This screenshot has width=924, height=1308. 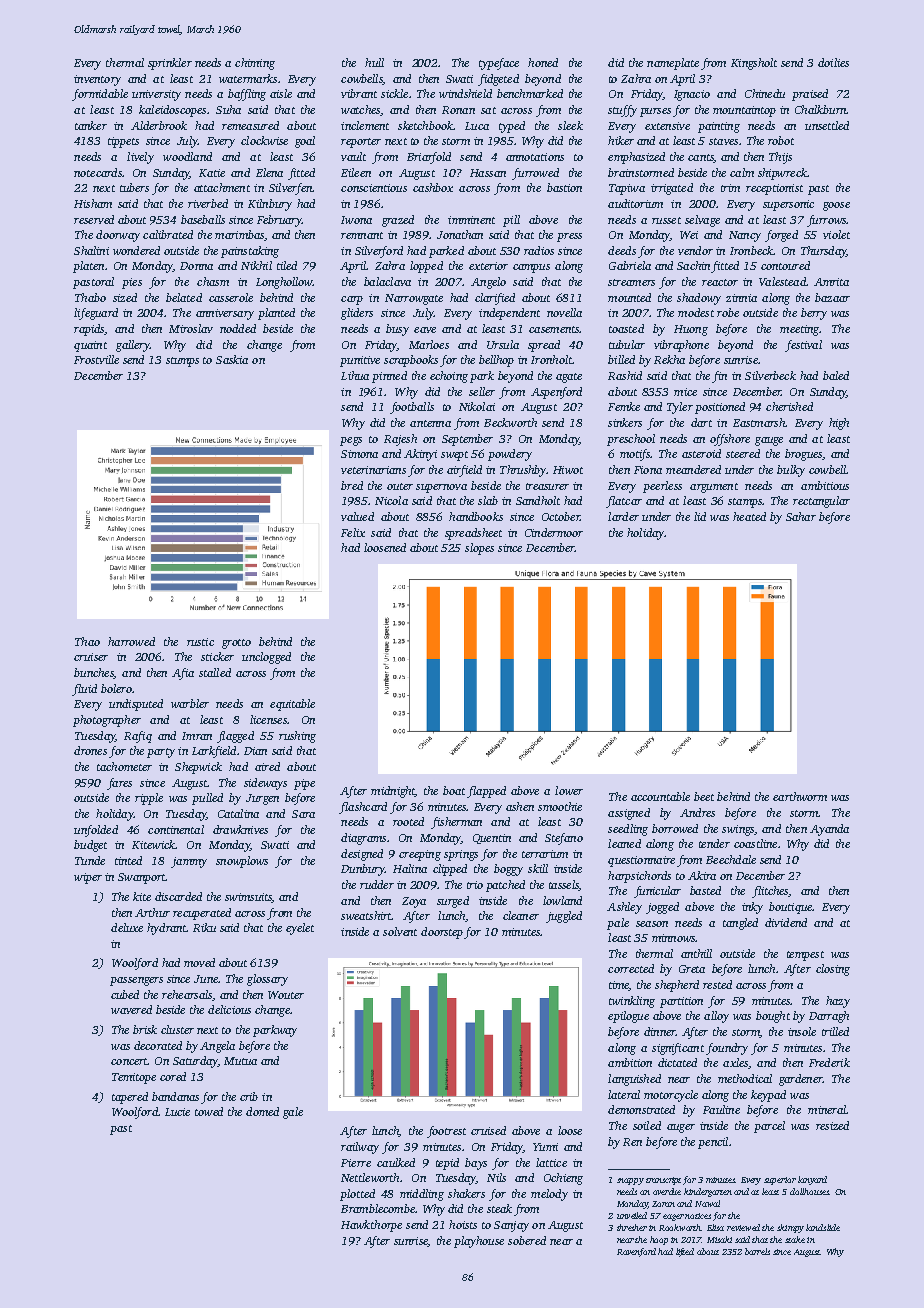 I want to click on earthworm, so click(x=800, y=796).
